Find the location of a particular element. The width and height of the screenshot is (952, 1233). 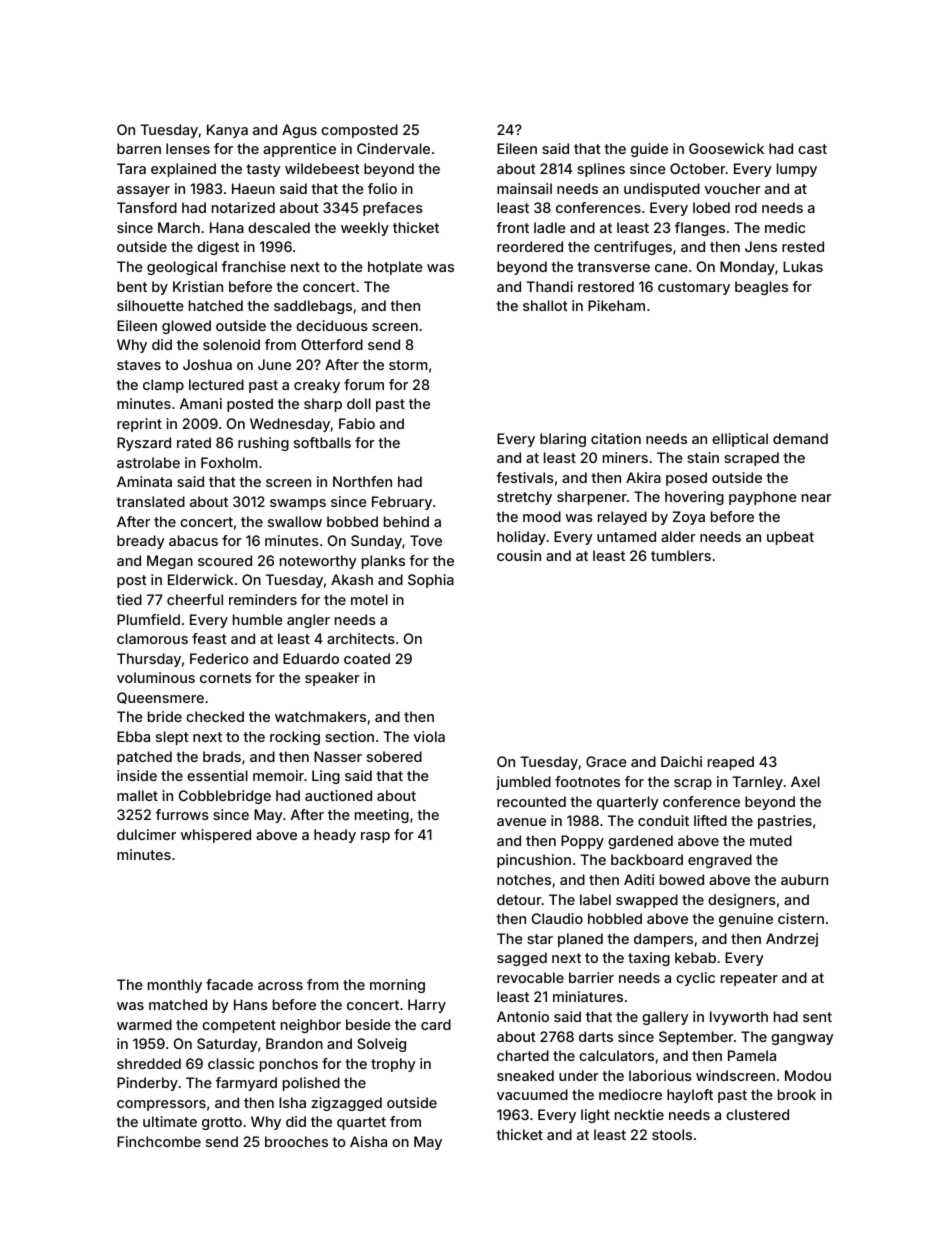

morning is located at coordinates (397, 986).
